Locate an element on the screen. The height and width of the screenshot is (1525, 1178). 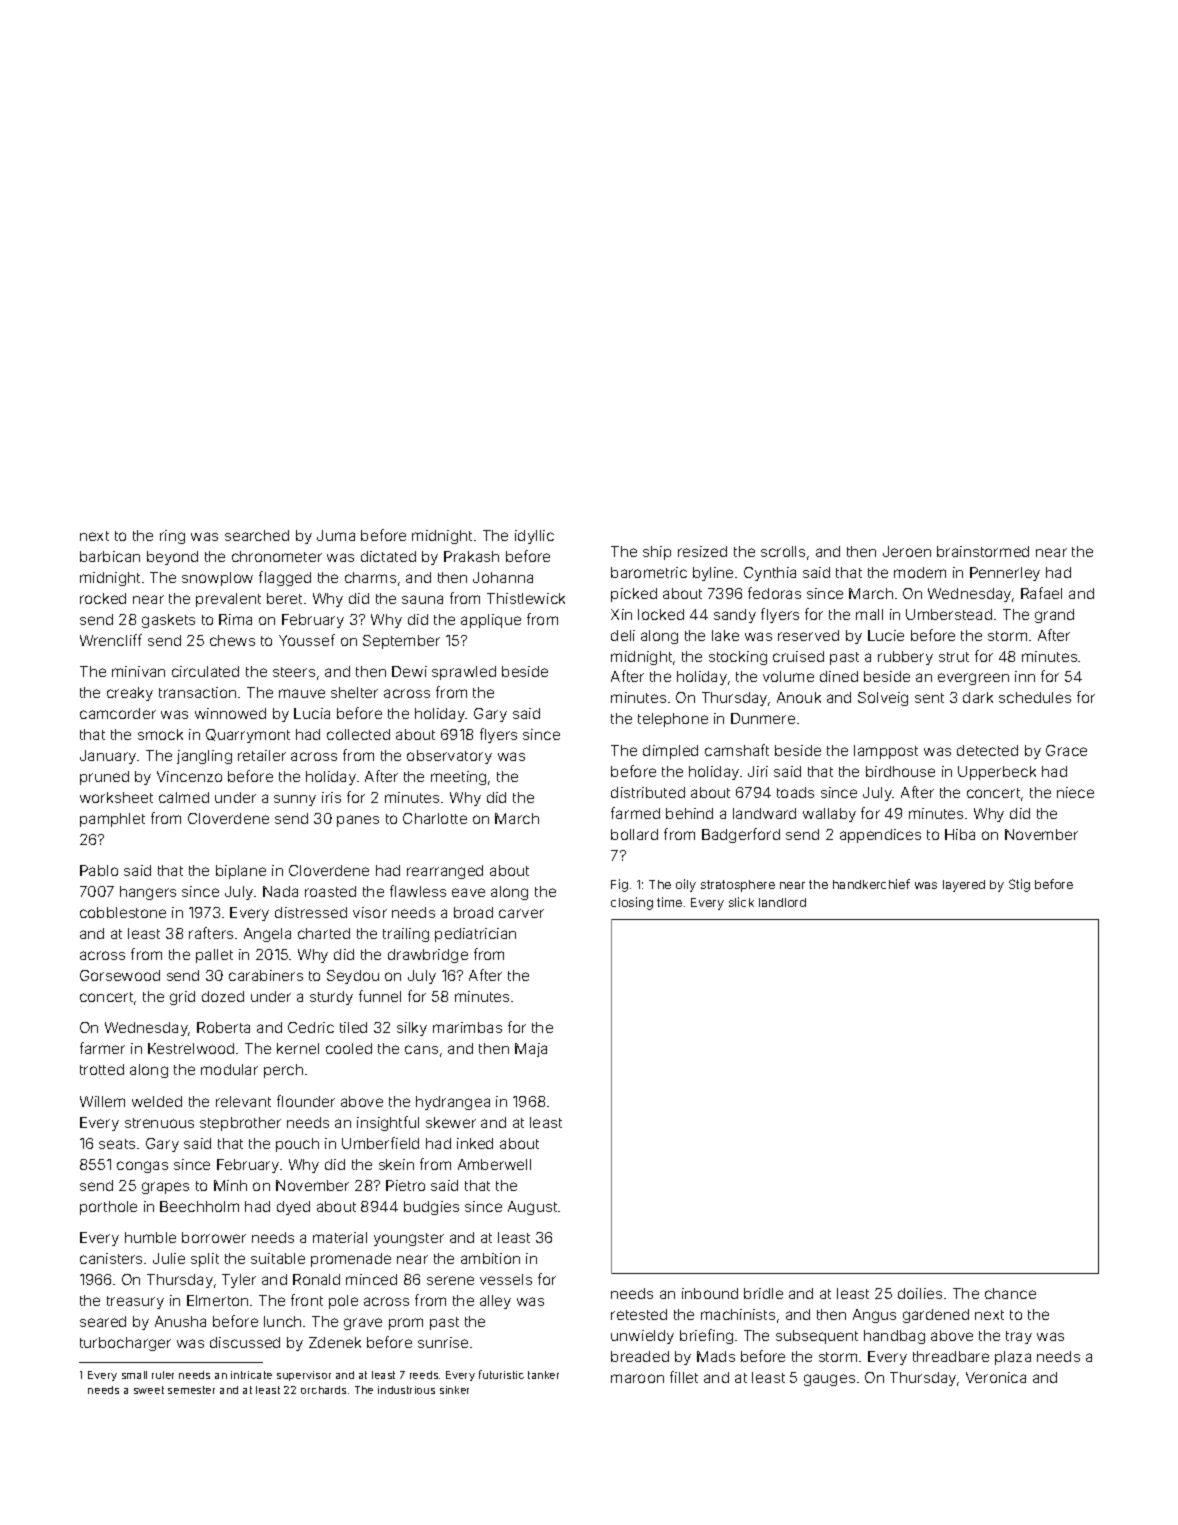
doilies is located at coordinates (920, 1293).
